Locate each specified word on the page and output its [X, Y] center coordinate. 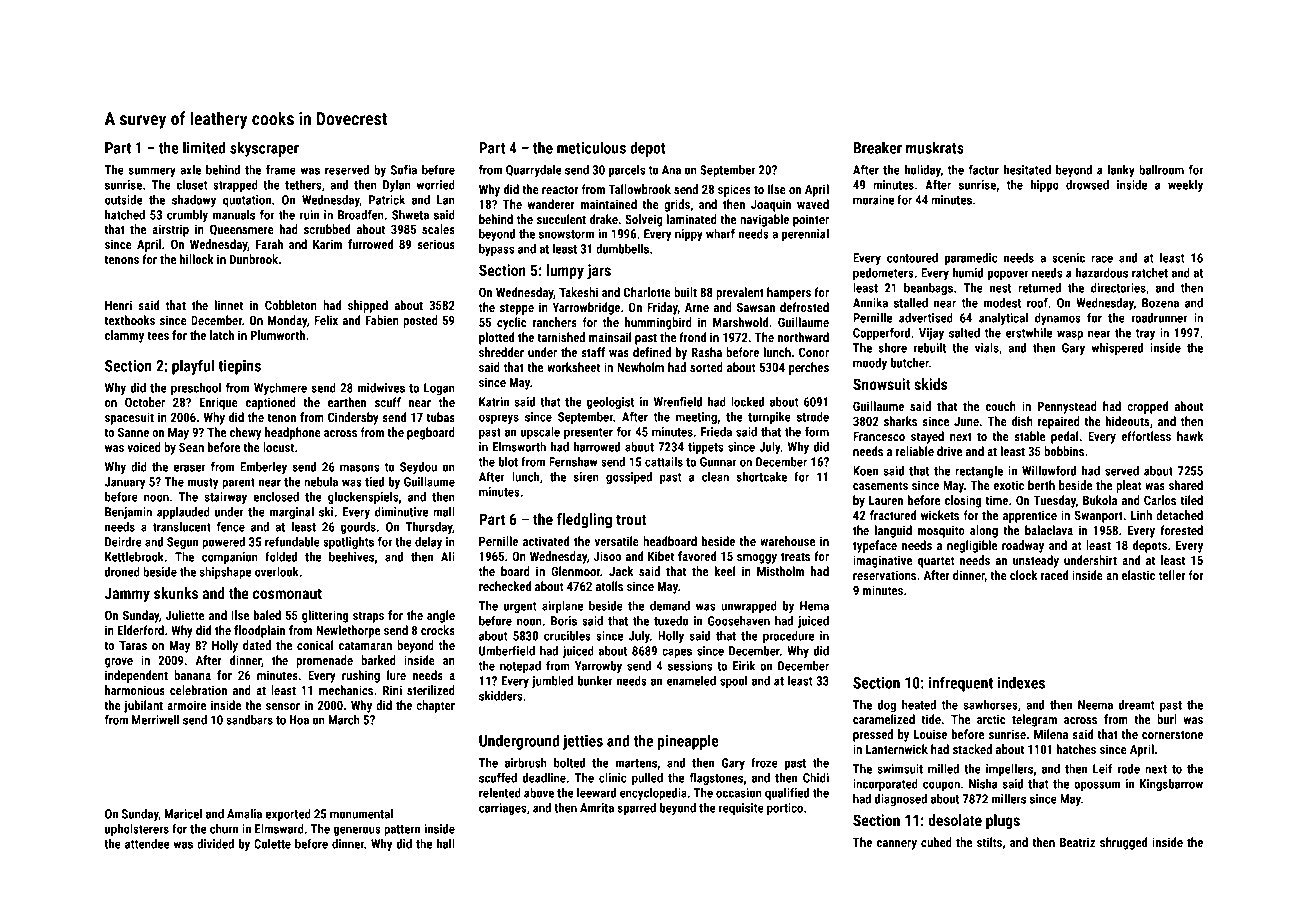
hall [446, 844]
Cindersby [353, 418]
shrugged [1123, 843]
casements [880, 485]
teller [1172, 575]
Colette [272, 844]
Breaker [877, 147]
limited [204, 147]
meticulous [591, 147]
